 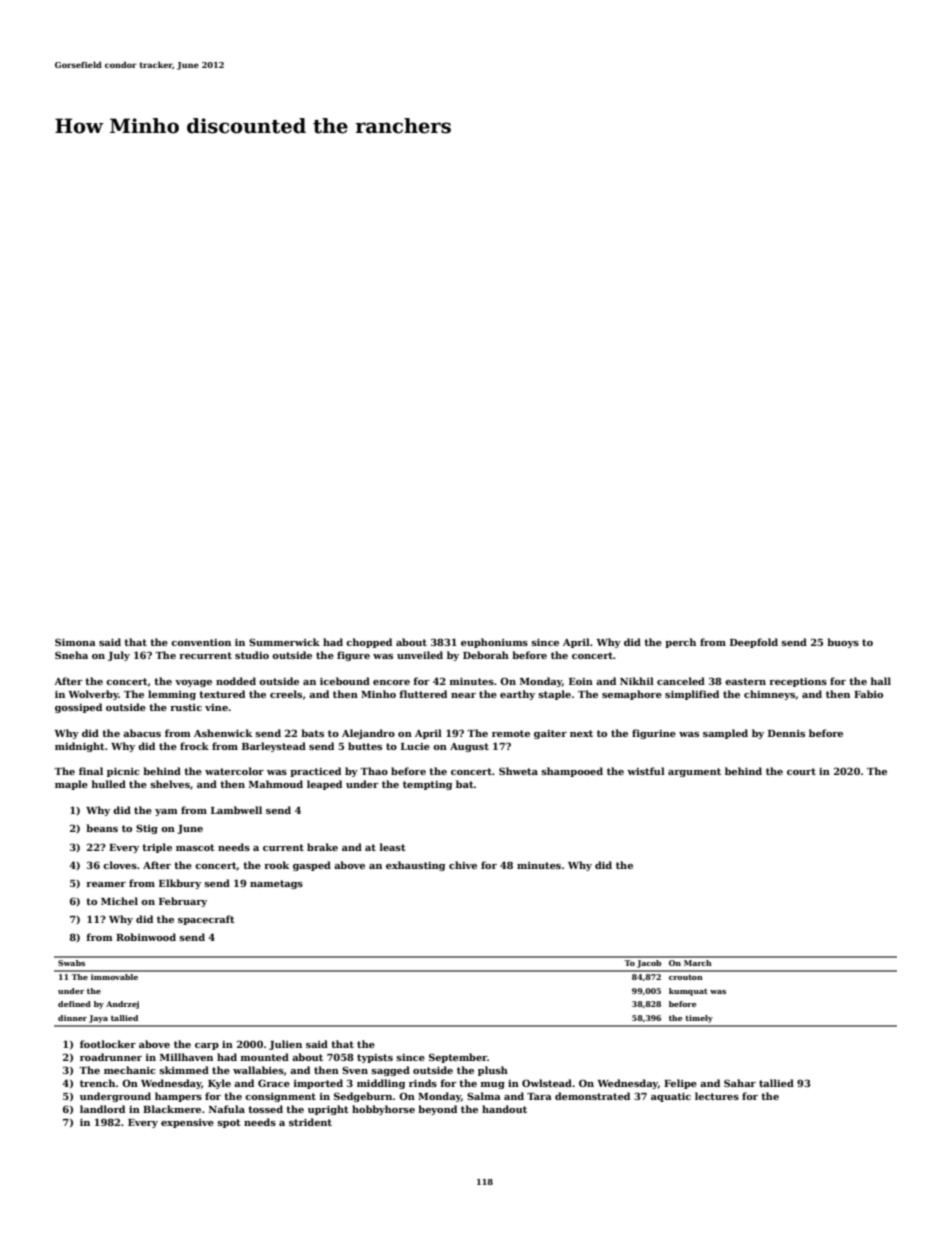 What do you see at coordinates (97, 1083) in the screenshot?
I see `trench` at bounding box center [97, 1083].
